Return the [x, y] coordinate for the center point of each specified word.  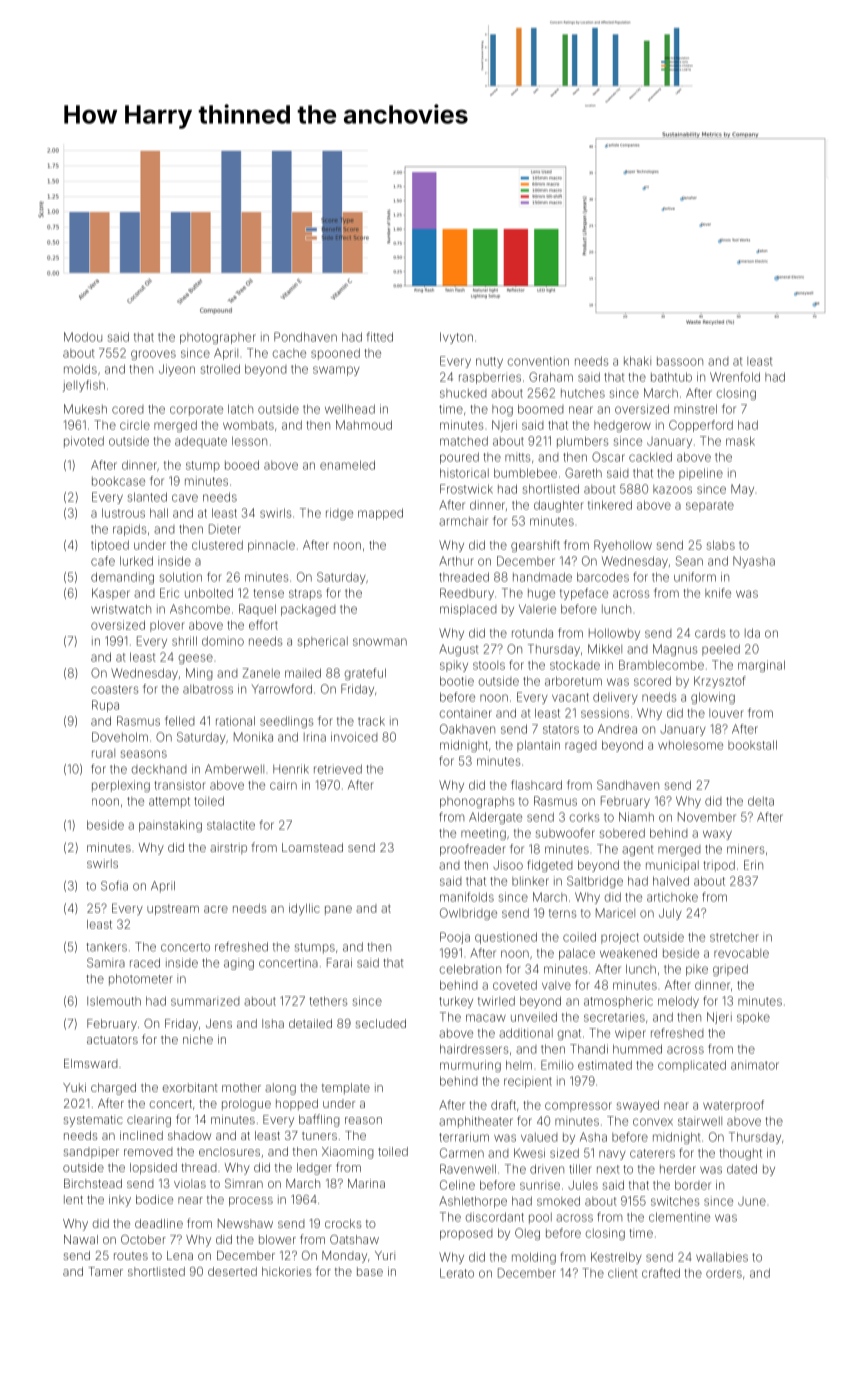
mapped [380, 514]
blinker [530, 881]
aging [239, 964]
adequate [201, 442]
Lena [180, 1255]
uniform [695, 577]
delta [761, 801]
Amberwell [234, 769]
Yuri [385, 1255]
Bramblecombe [661, 665]
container [466, 713]
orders [724, 1273]
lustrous [123, 513]
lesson [249, 441]
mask [740, 441]
